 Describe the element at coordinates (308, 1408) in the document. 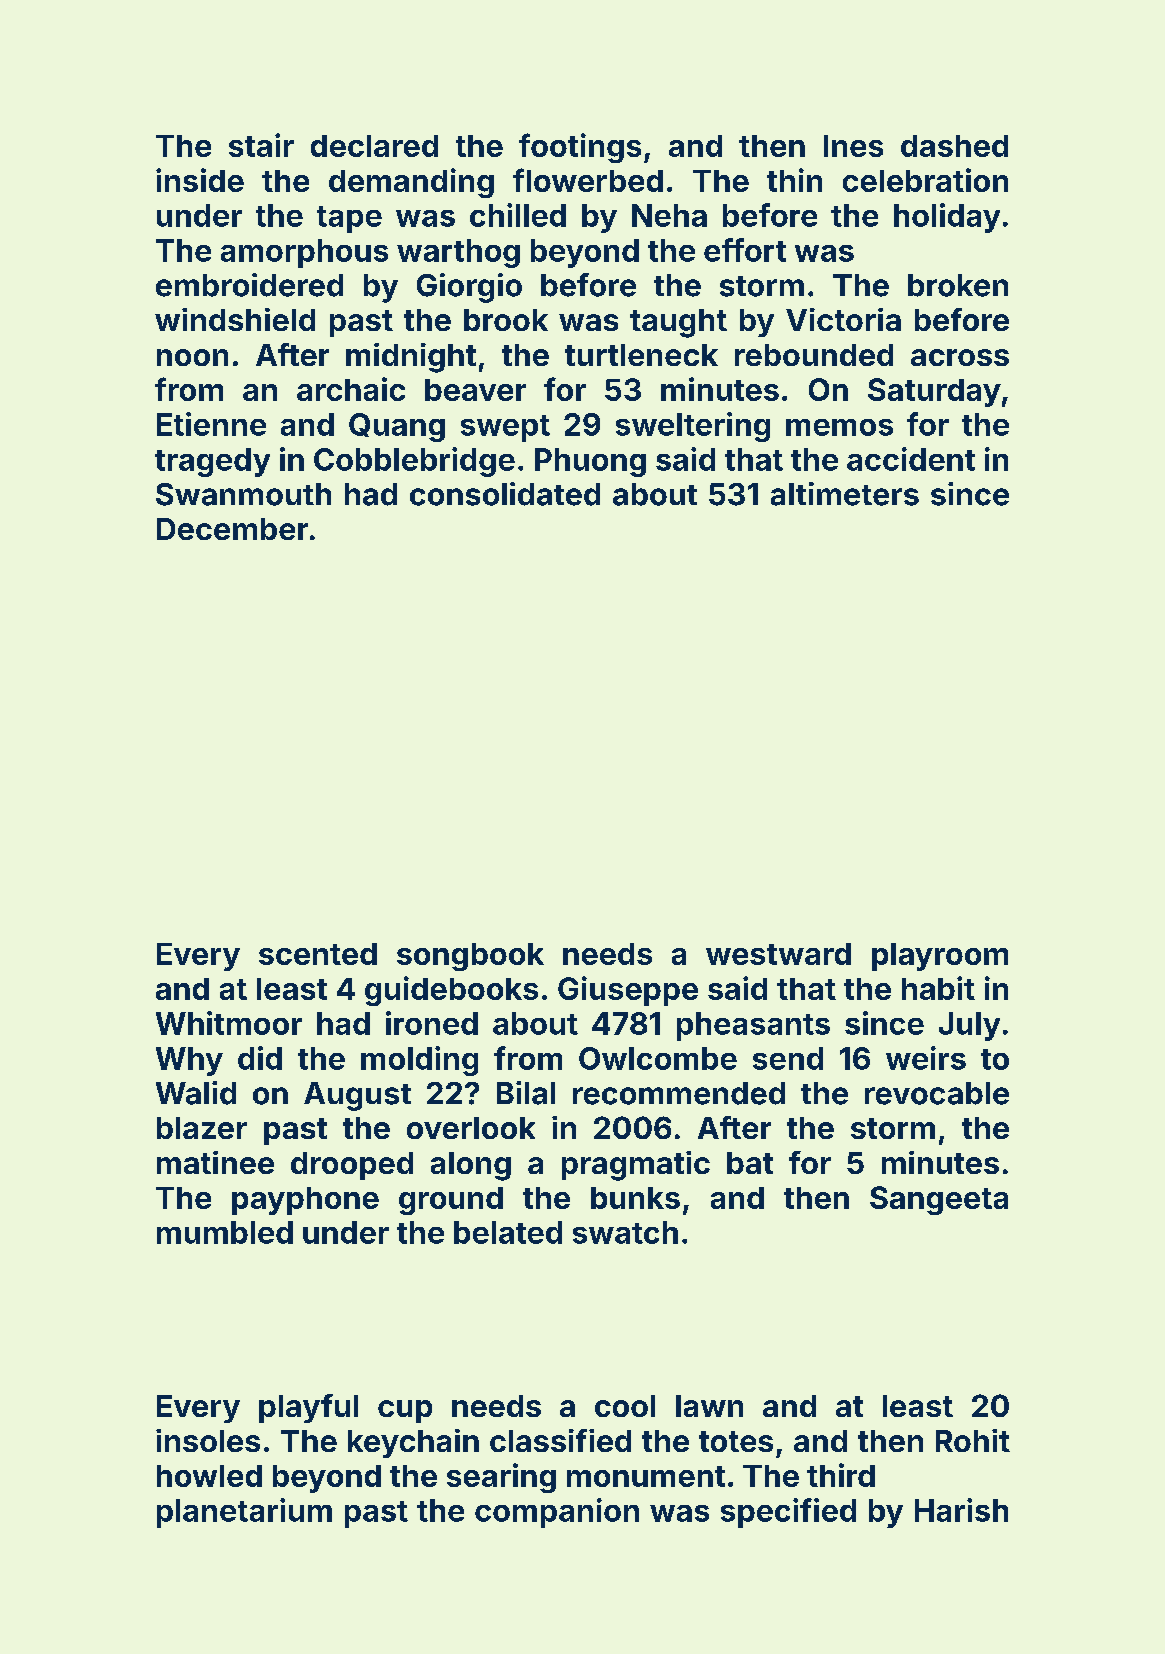

I see `playful` at that location.
